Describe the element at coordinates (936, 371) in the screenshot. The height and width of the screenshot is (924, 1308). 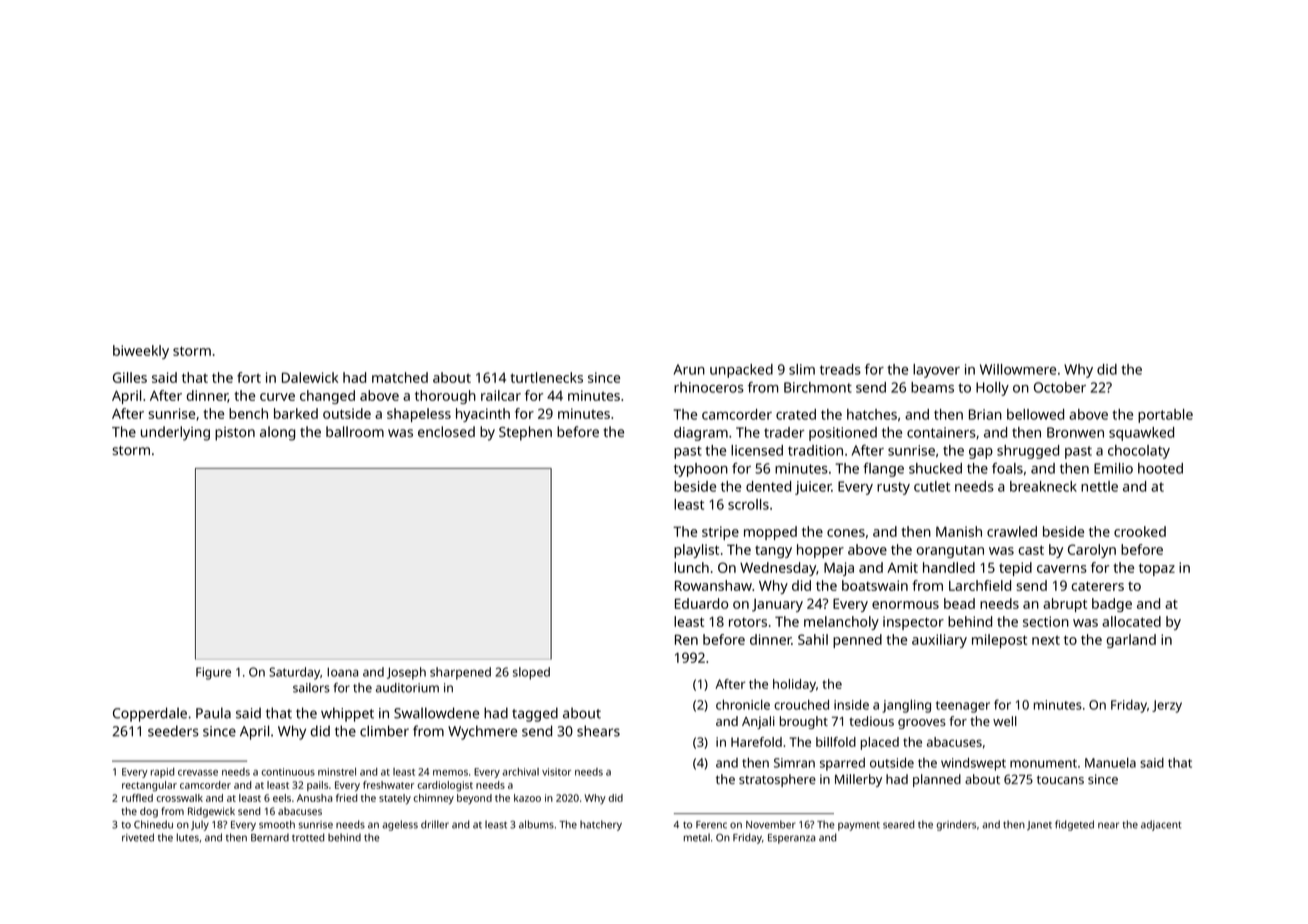
I see `layover` at that location.
